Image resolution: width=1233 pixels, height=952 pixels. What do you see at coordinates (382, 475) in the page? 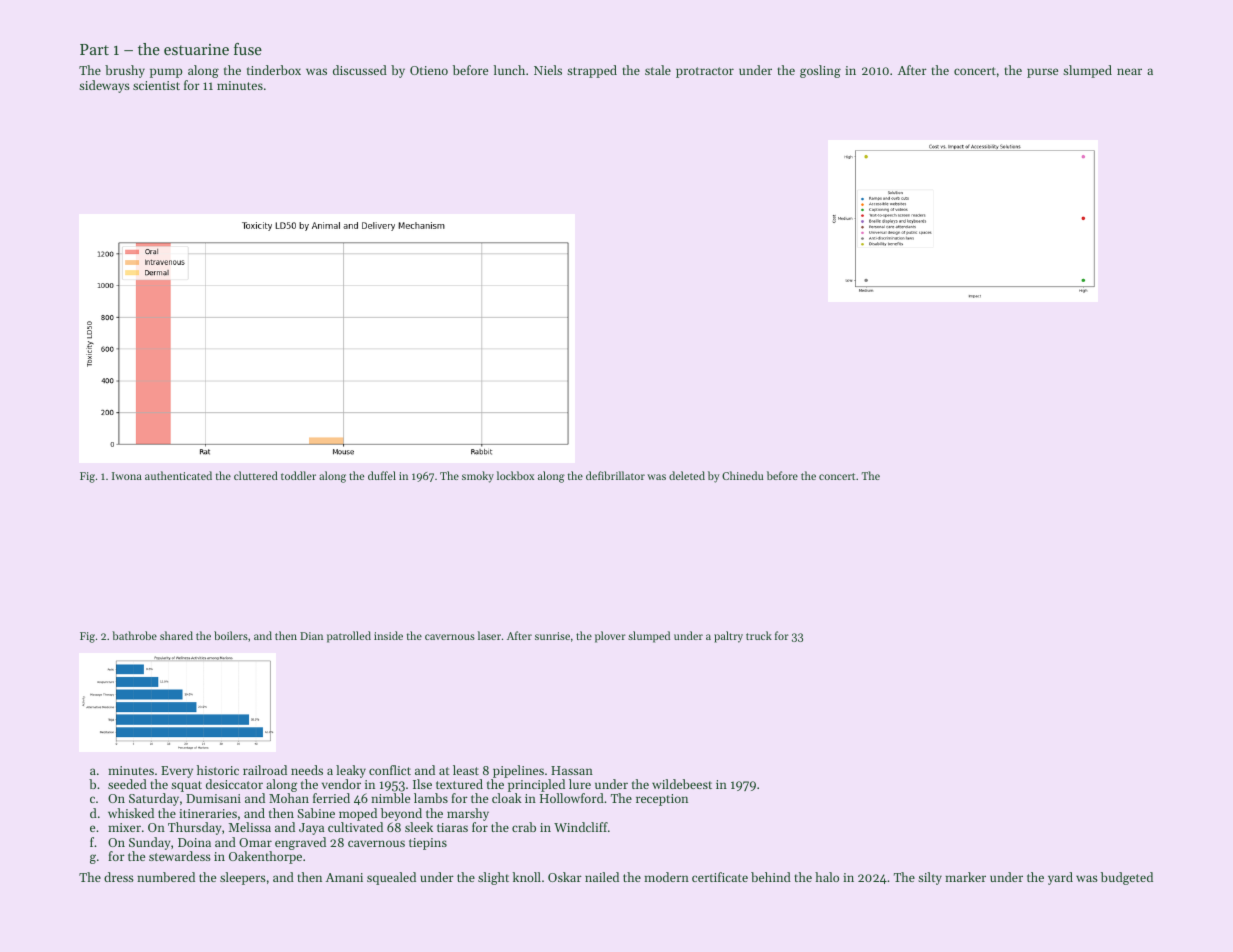
I see `duffel` at bounding box center [382, 475].
